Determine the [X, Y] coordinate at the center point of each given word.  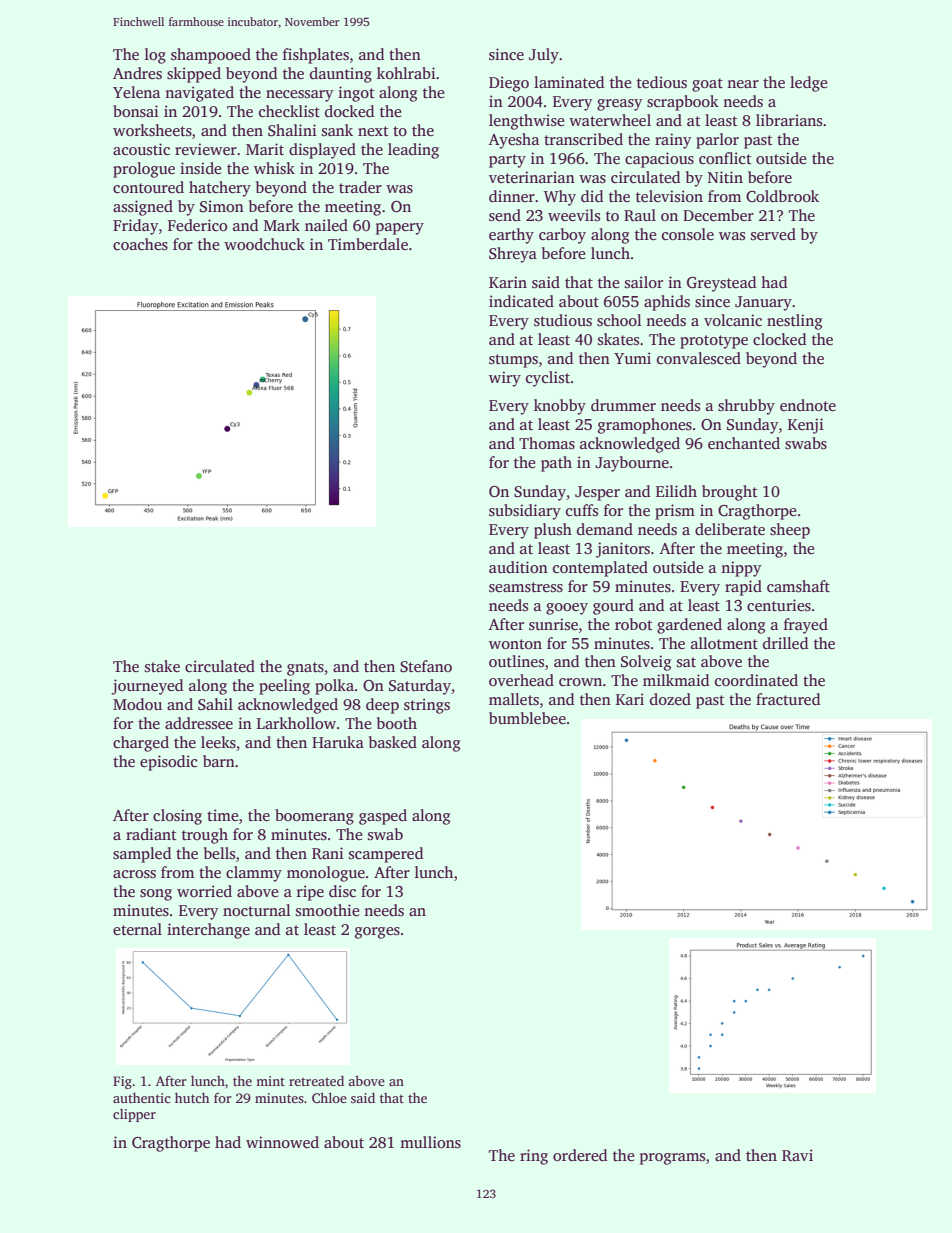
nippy [741, 569]
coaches [140, 244]
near [743, 84]
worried [204, 891]
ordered [580, 1155]
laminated [569, 82]
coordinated [756, 680]
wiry [505, 379]
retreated [316, 1081]
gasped [383, 817]
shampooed [211, 56]
